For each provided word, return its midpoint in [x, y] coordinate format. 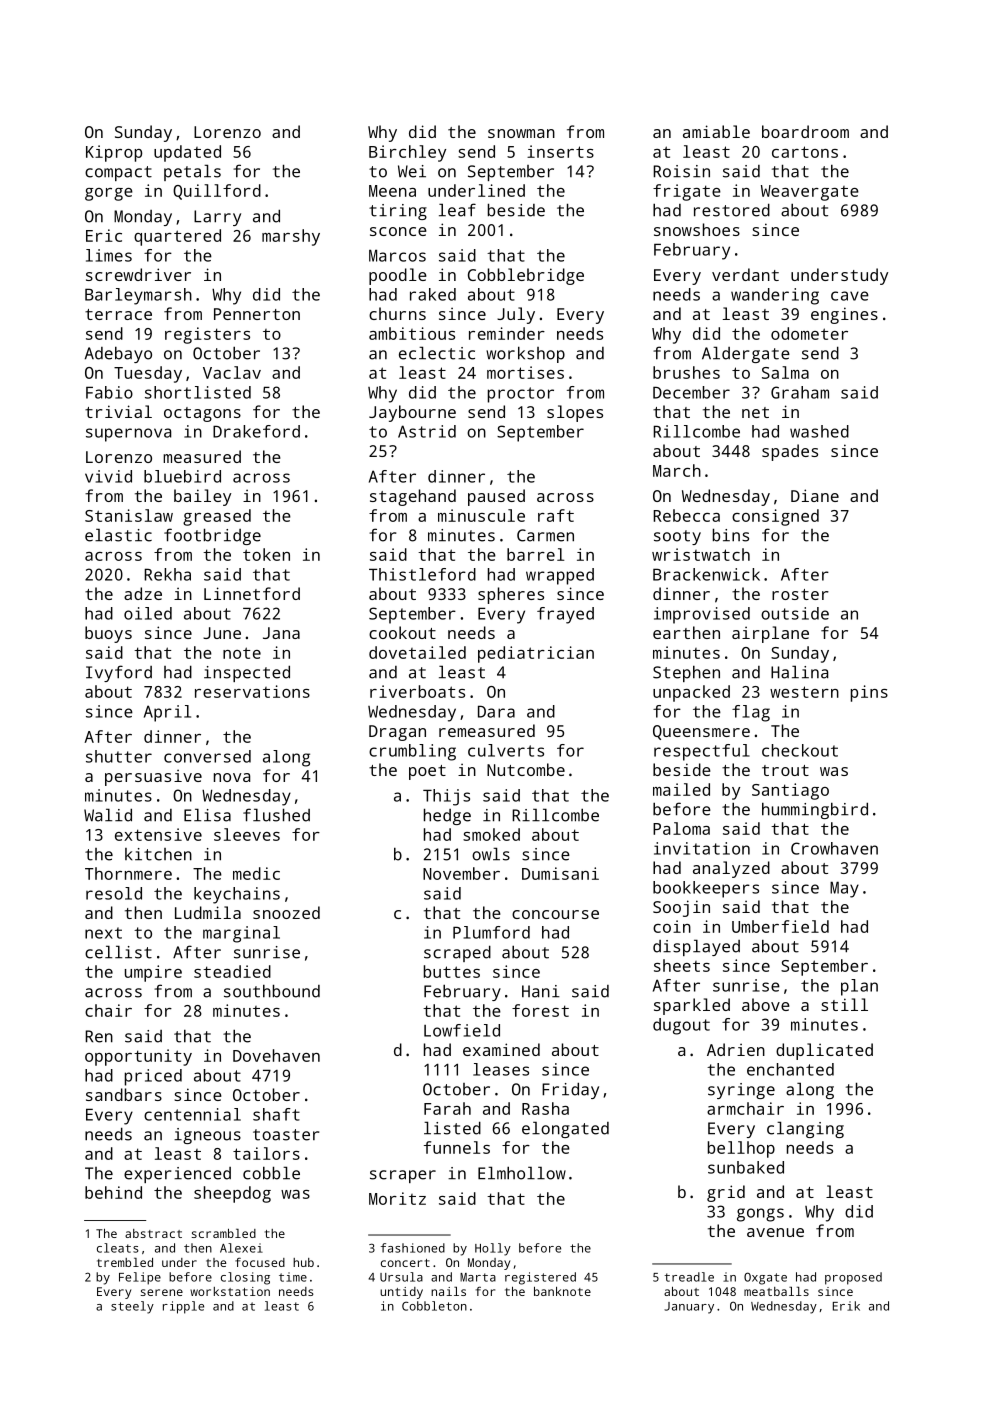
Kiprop [114, 153]
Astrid [427, 431]
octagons [202, 414]
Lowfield [462, 1030]
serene [162, 1292]
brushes [686, 372]
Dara [496, 711]
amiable [716, 131]
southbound [272, 991]
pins [869, 693]
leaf [457, 210]
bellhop [741, 1149]
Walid [108, 815]
